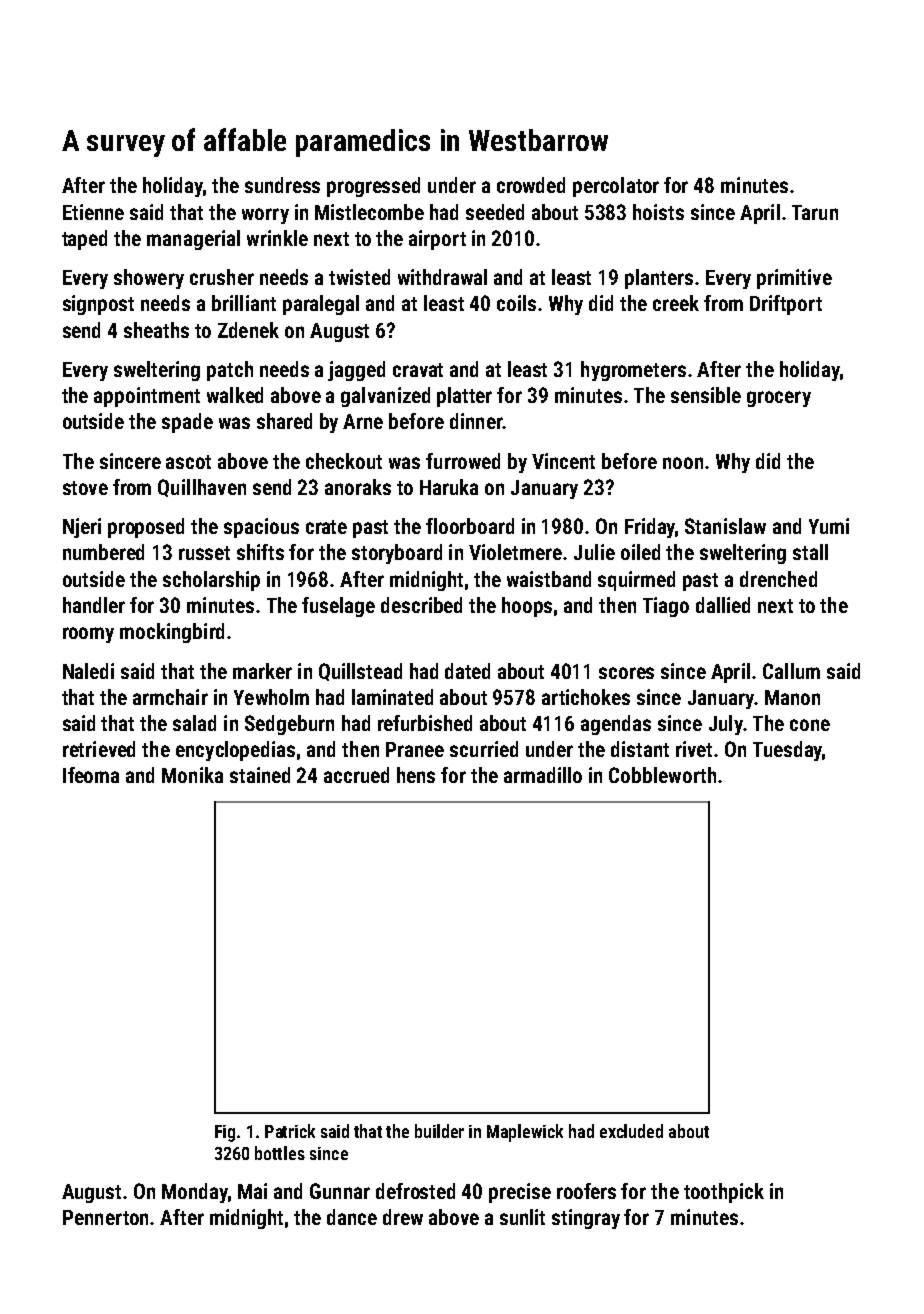 Image resolution: width=924 pixels, height=1314 pixels. I want to click on Pennerton, so click(105, 1217).
